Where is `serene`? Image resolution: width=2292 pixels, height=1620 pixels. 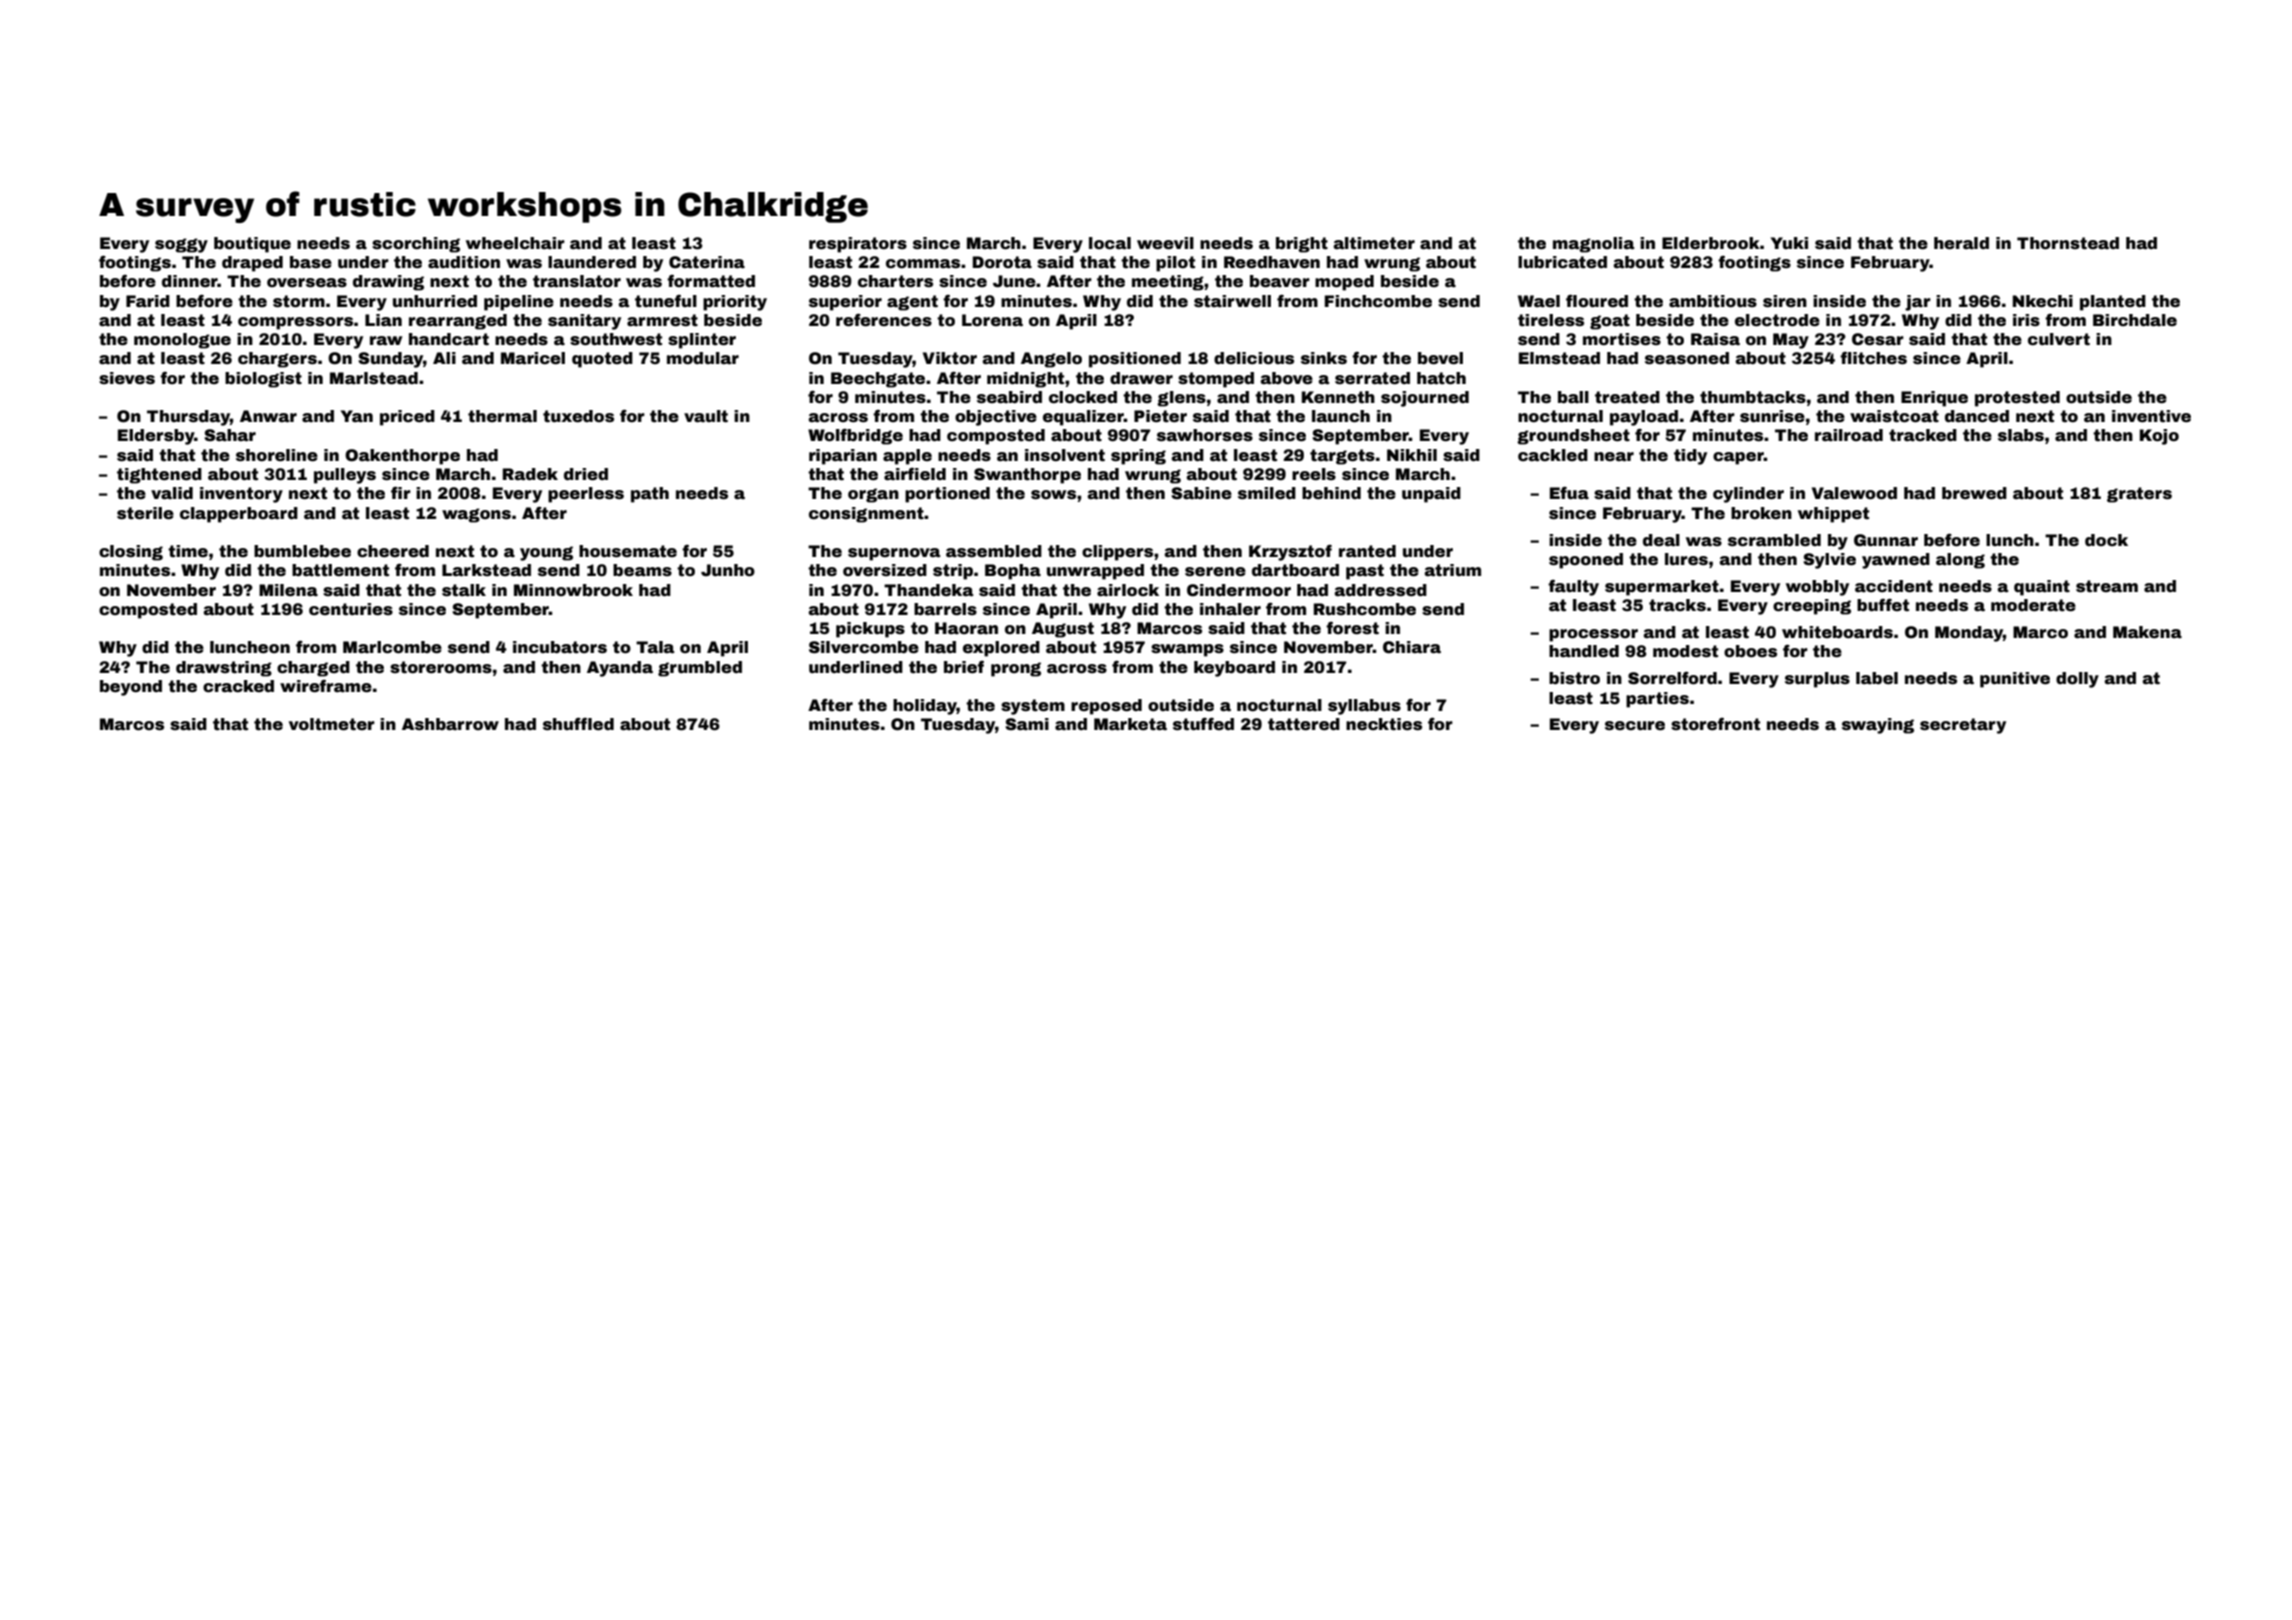 serene is located at coordinates (1215, 572).
